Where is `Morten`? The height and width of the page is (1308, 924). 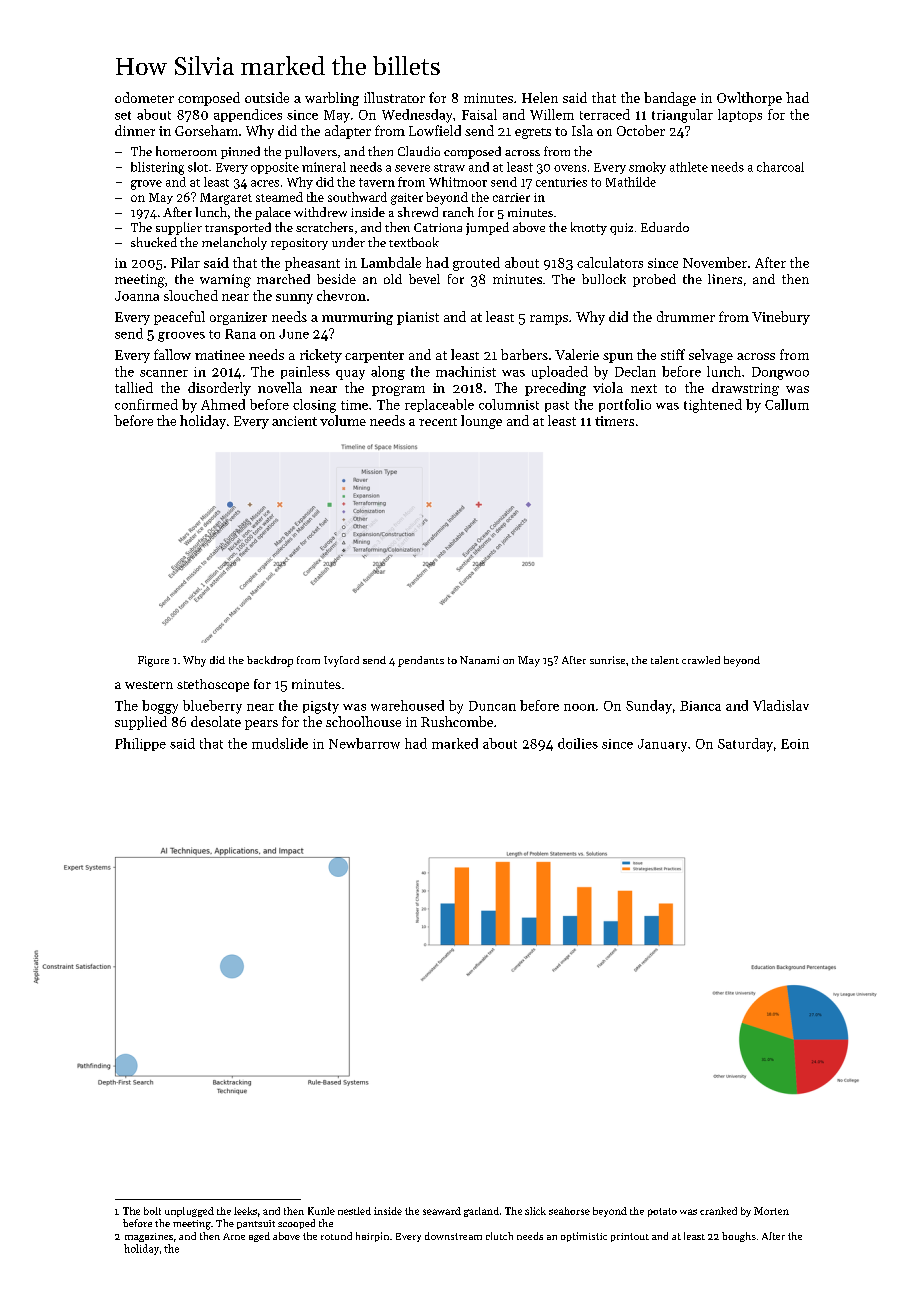 Morten is located at coordinates (771, 1211).
